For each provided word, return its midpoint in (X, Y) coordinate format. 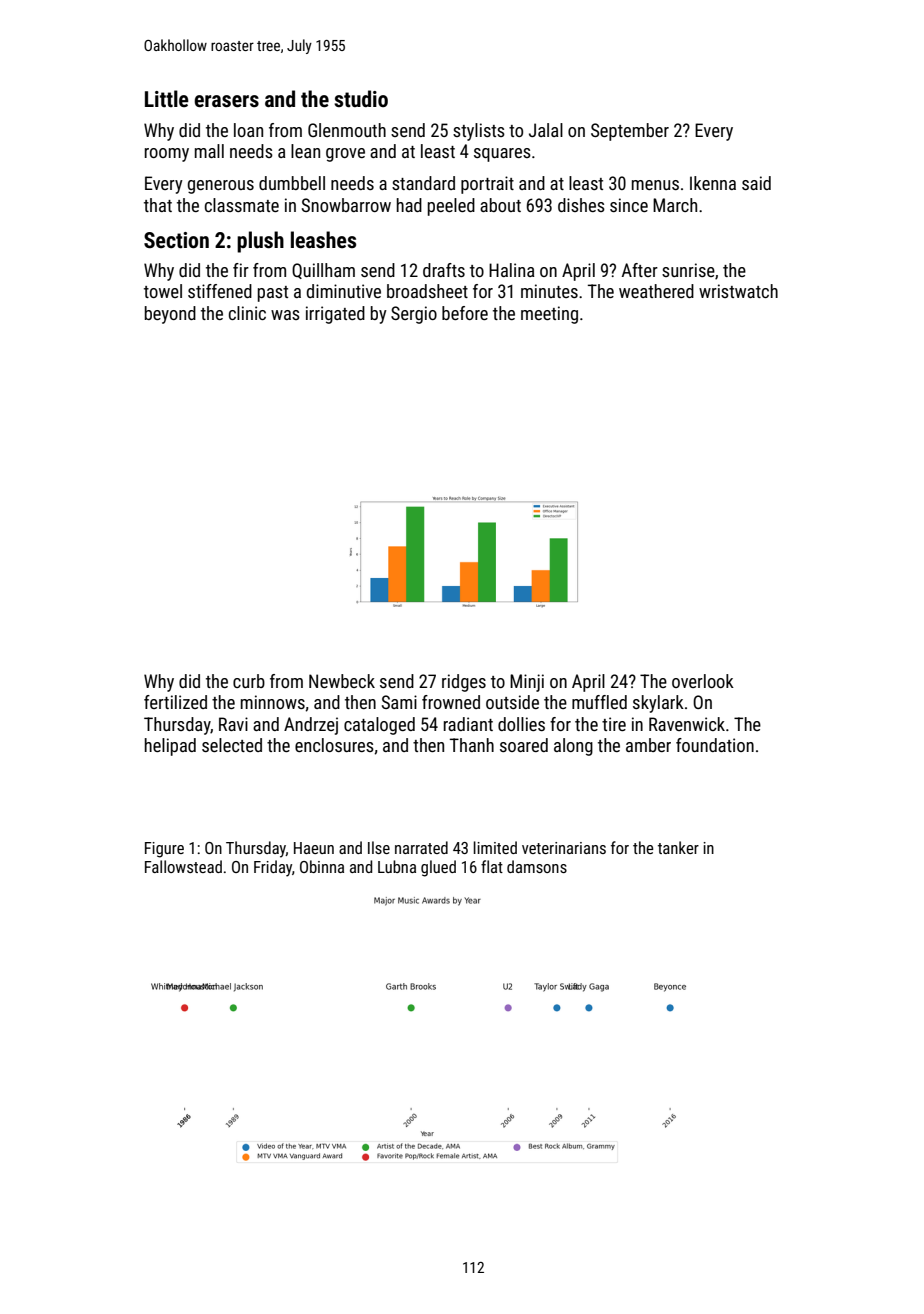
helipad (170, 747)
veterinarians (564, 848)
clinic (247, 313)
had (409, 205)
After (640, 270)
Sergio (414, 315)
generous (221, 187)
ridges (464, 683)
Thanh (472, 745)
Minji (527, 683)
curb (249, 681)
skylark (658, 704)
